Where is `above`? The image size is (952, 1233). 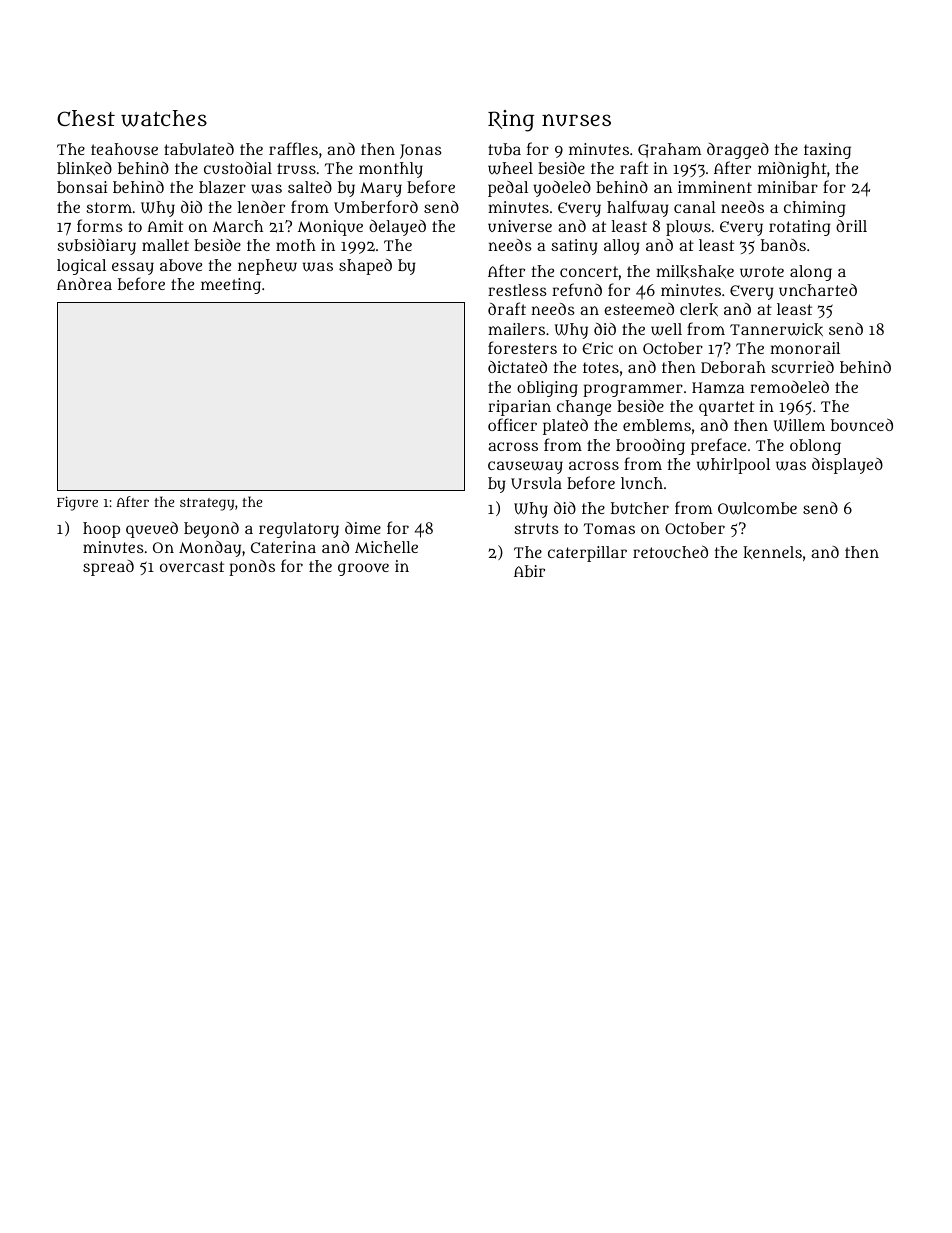 above is located at coordinates (181, 265).
